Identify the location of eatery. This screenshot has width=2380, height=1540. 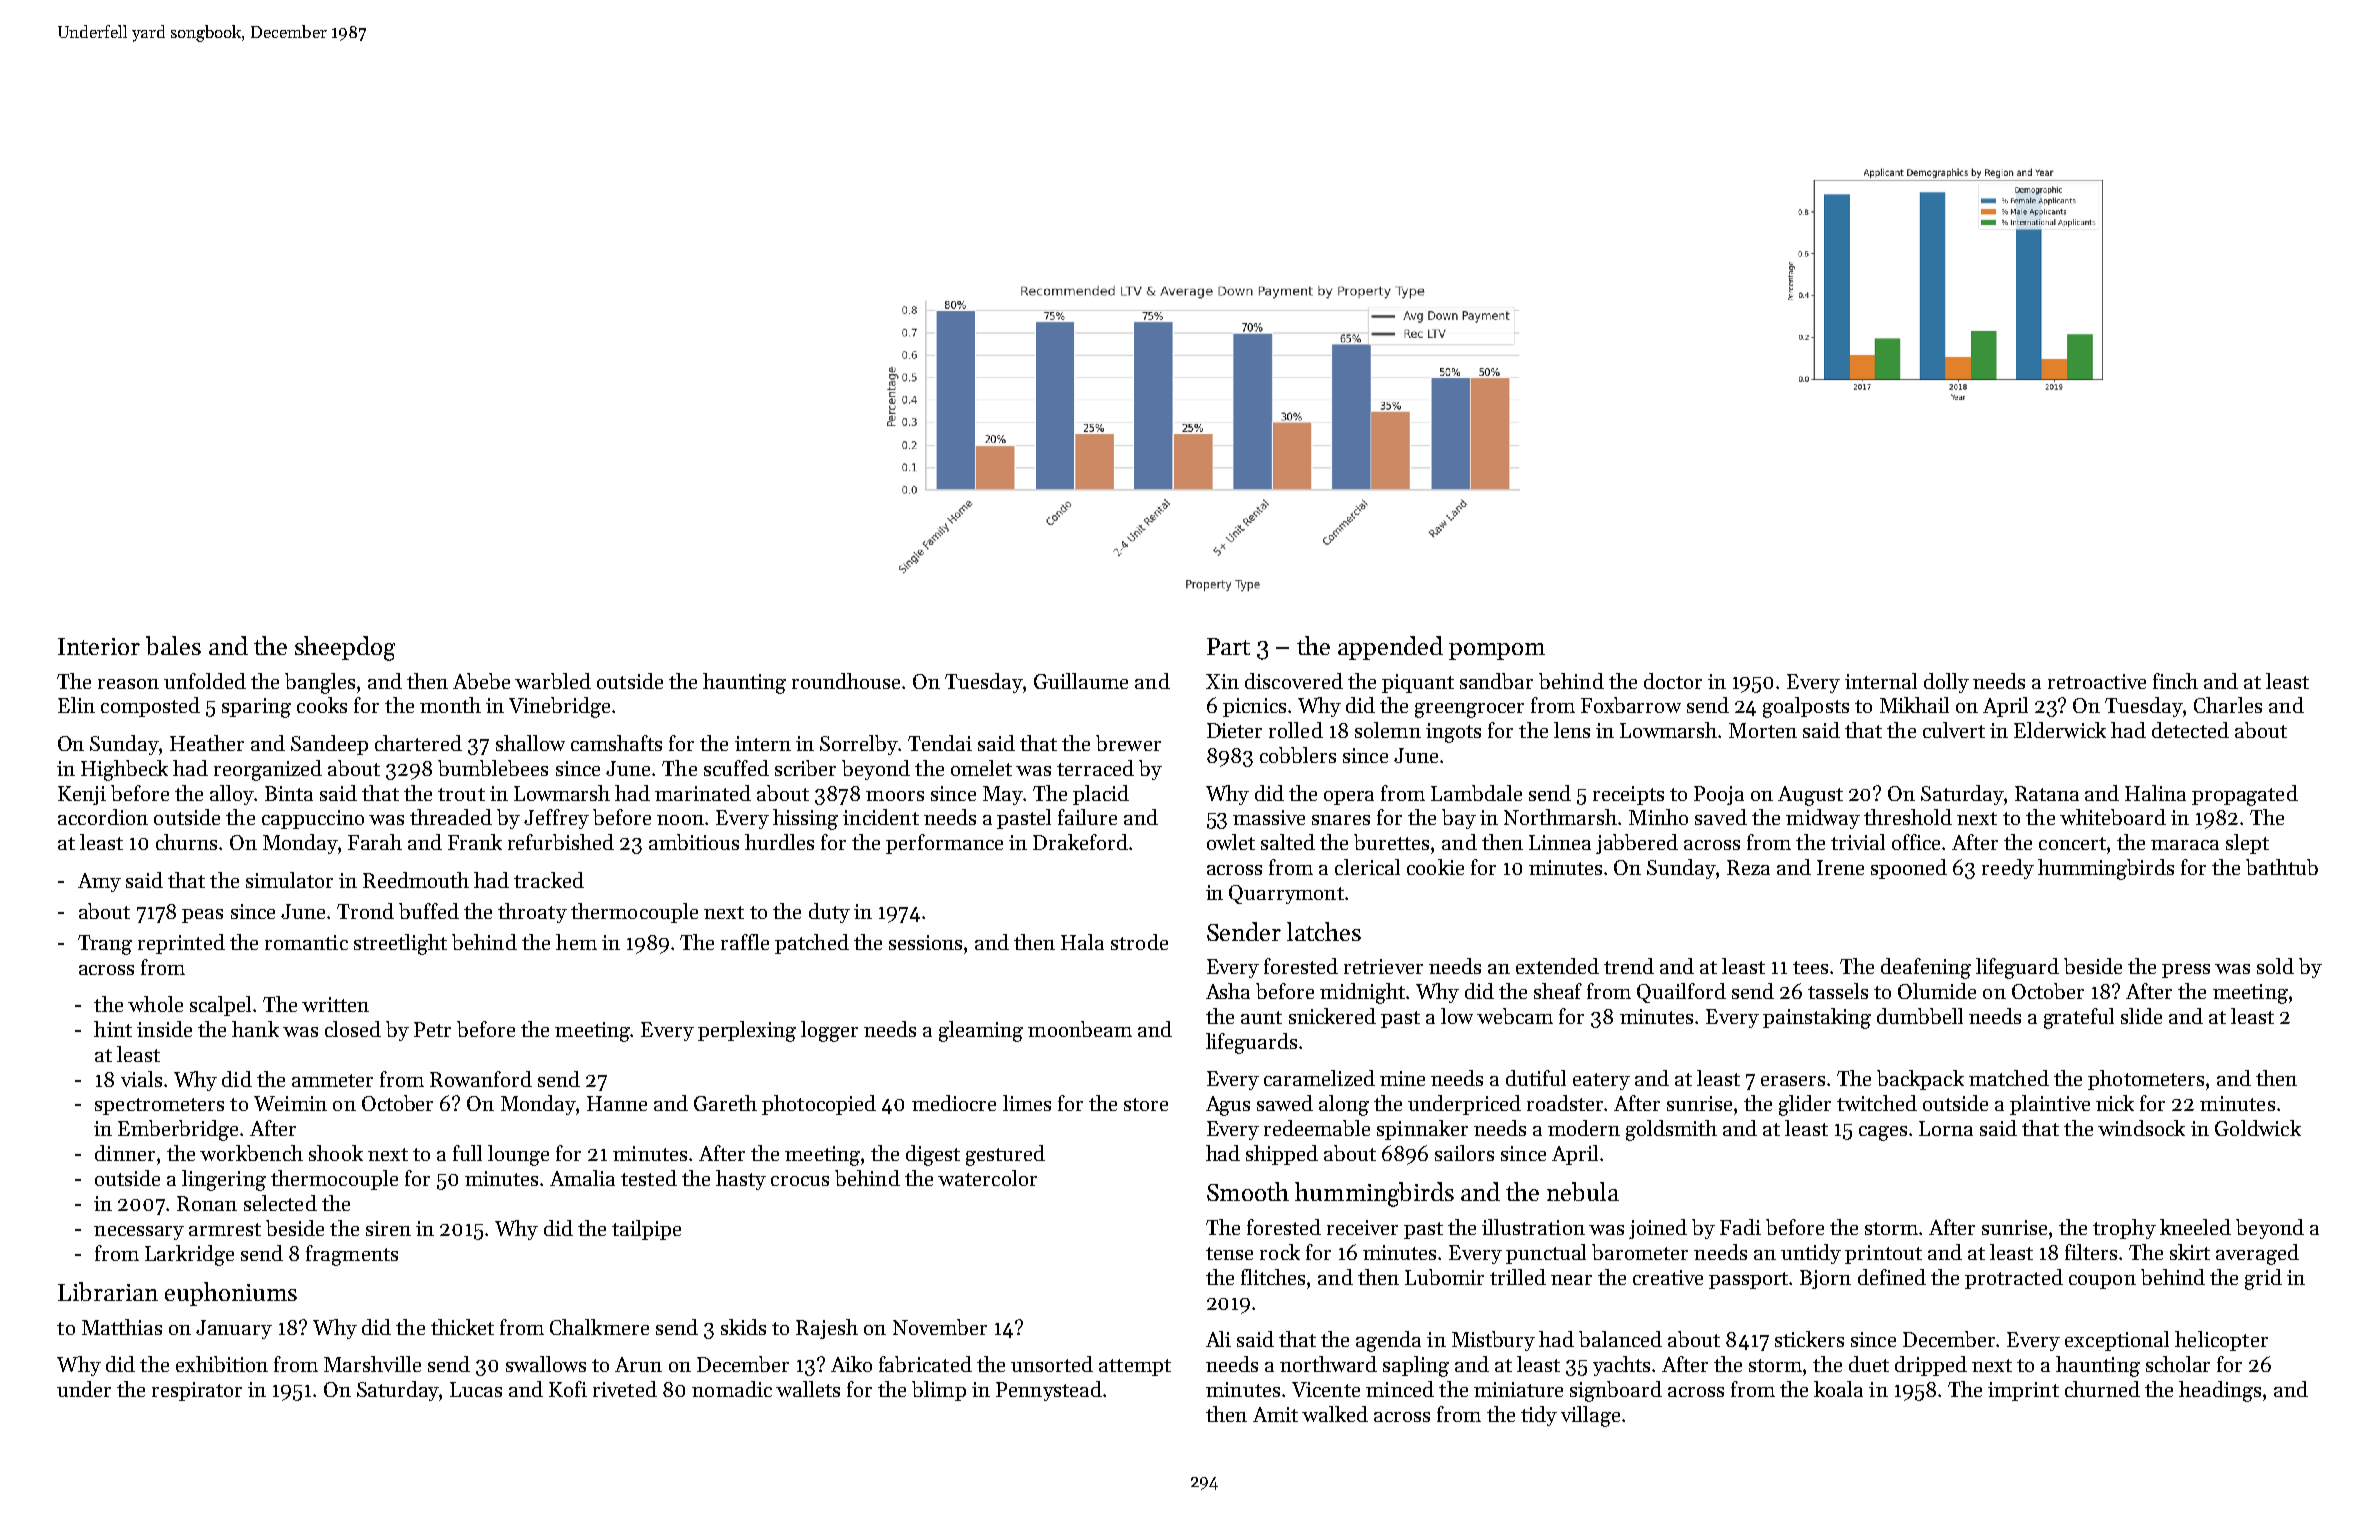
(1601, 1081).
